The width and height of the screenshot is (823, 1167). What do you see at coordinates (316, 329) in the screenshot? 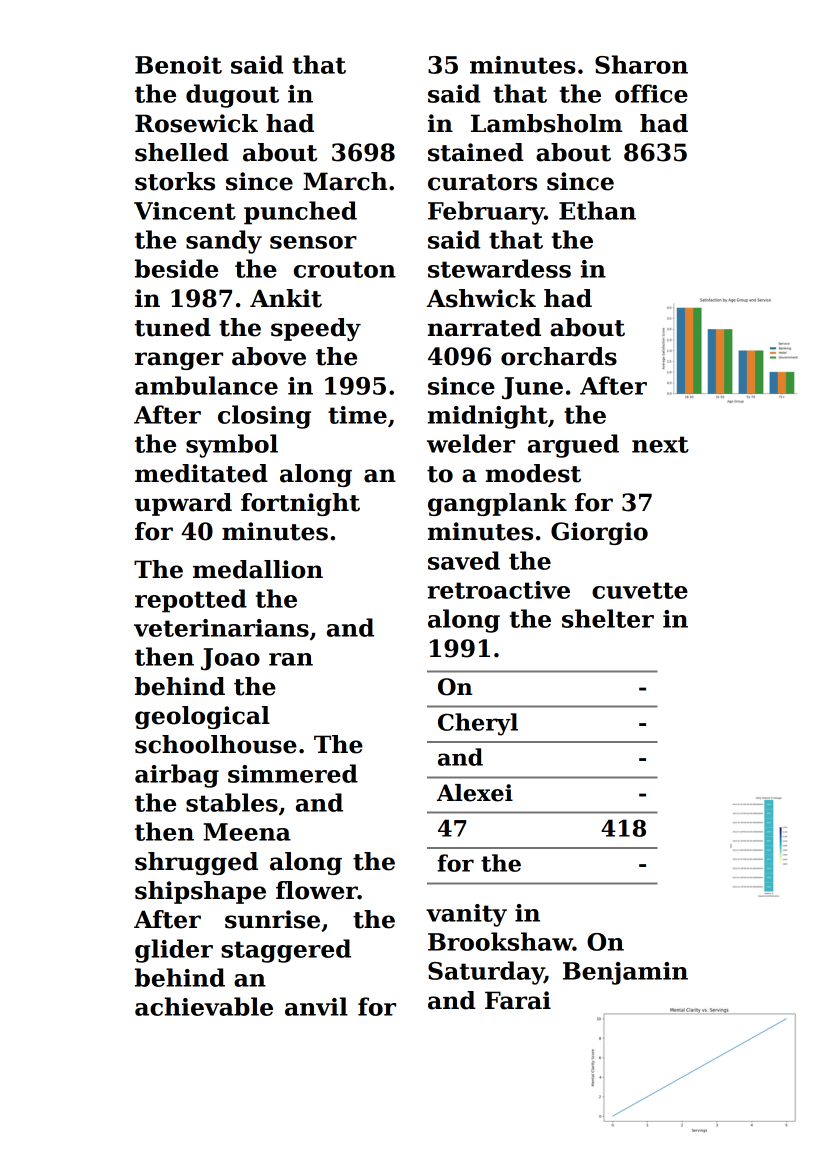
I see `speedy` at bounding box center [316, 329].
